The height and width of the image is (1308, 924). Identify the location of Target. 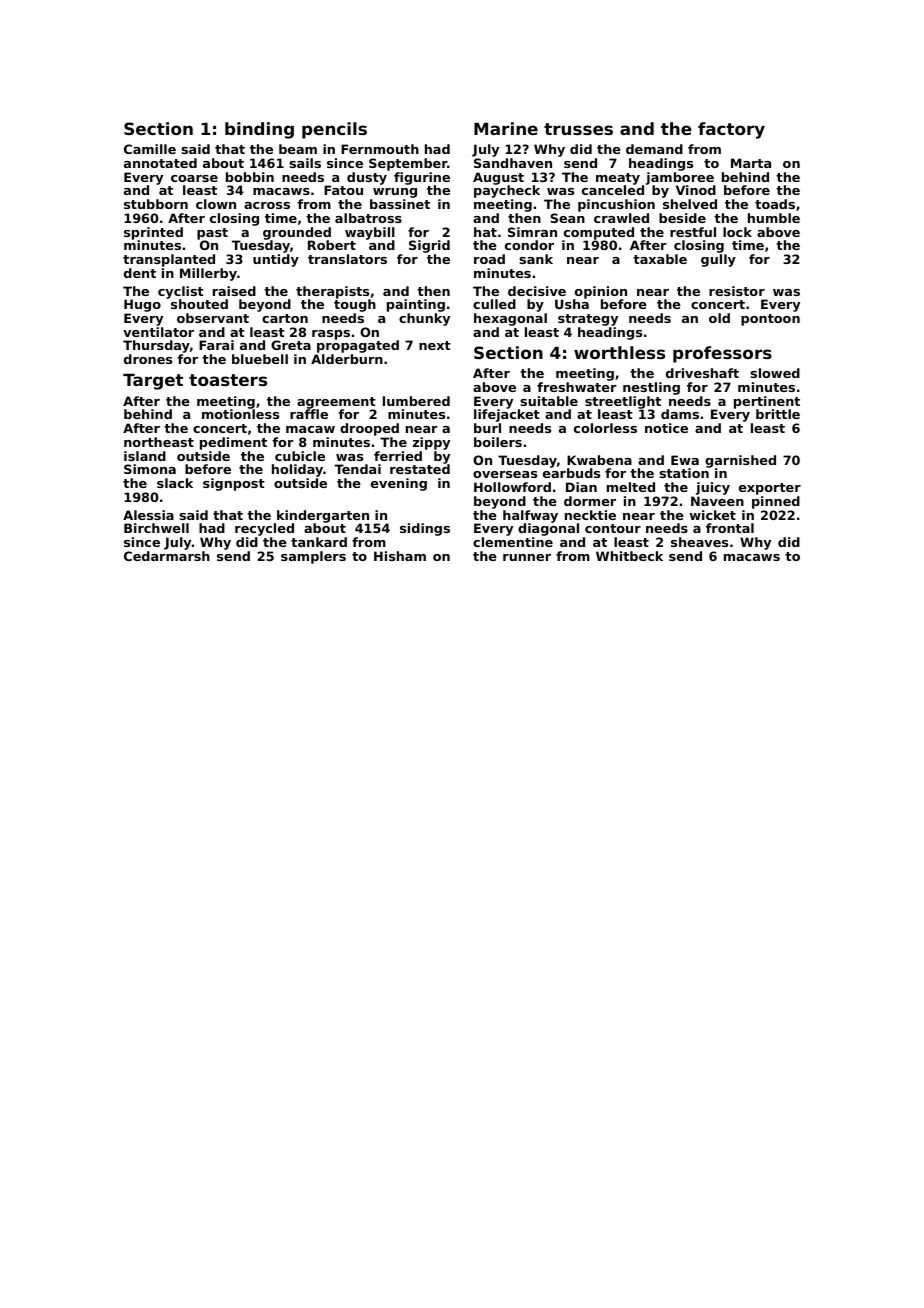
(153, 382).
